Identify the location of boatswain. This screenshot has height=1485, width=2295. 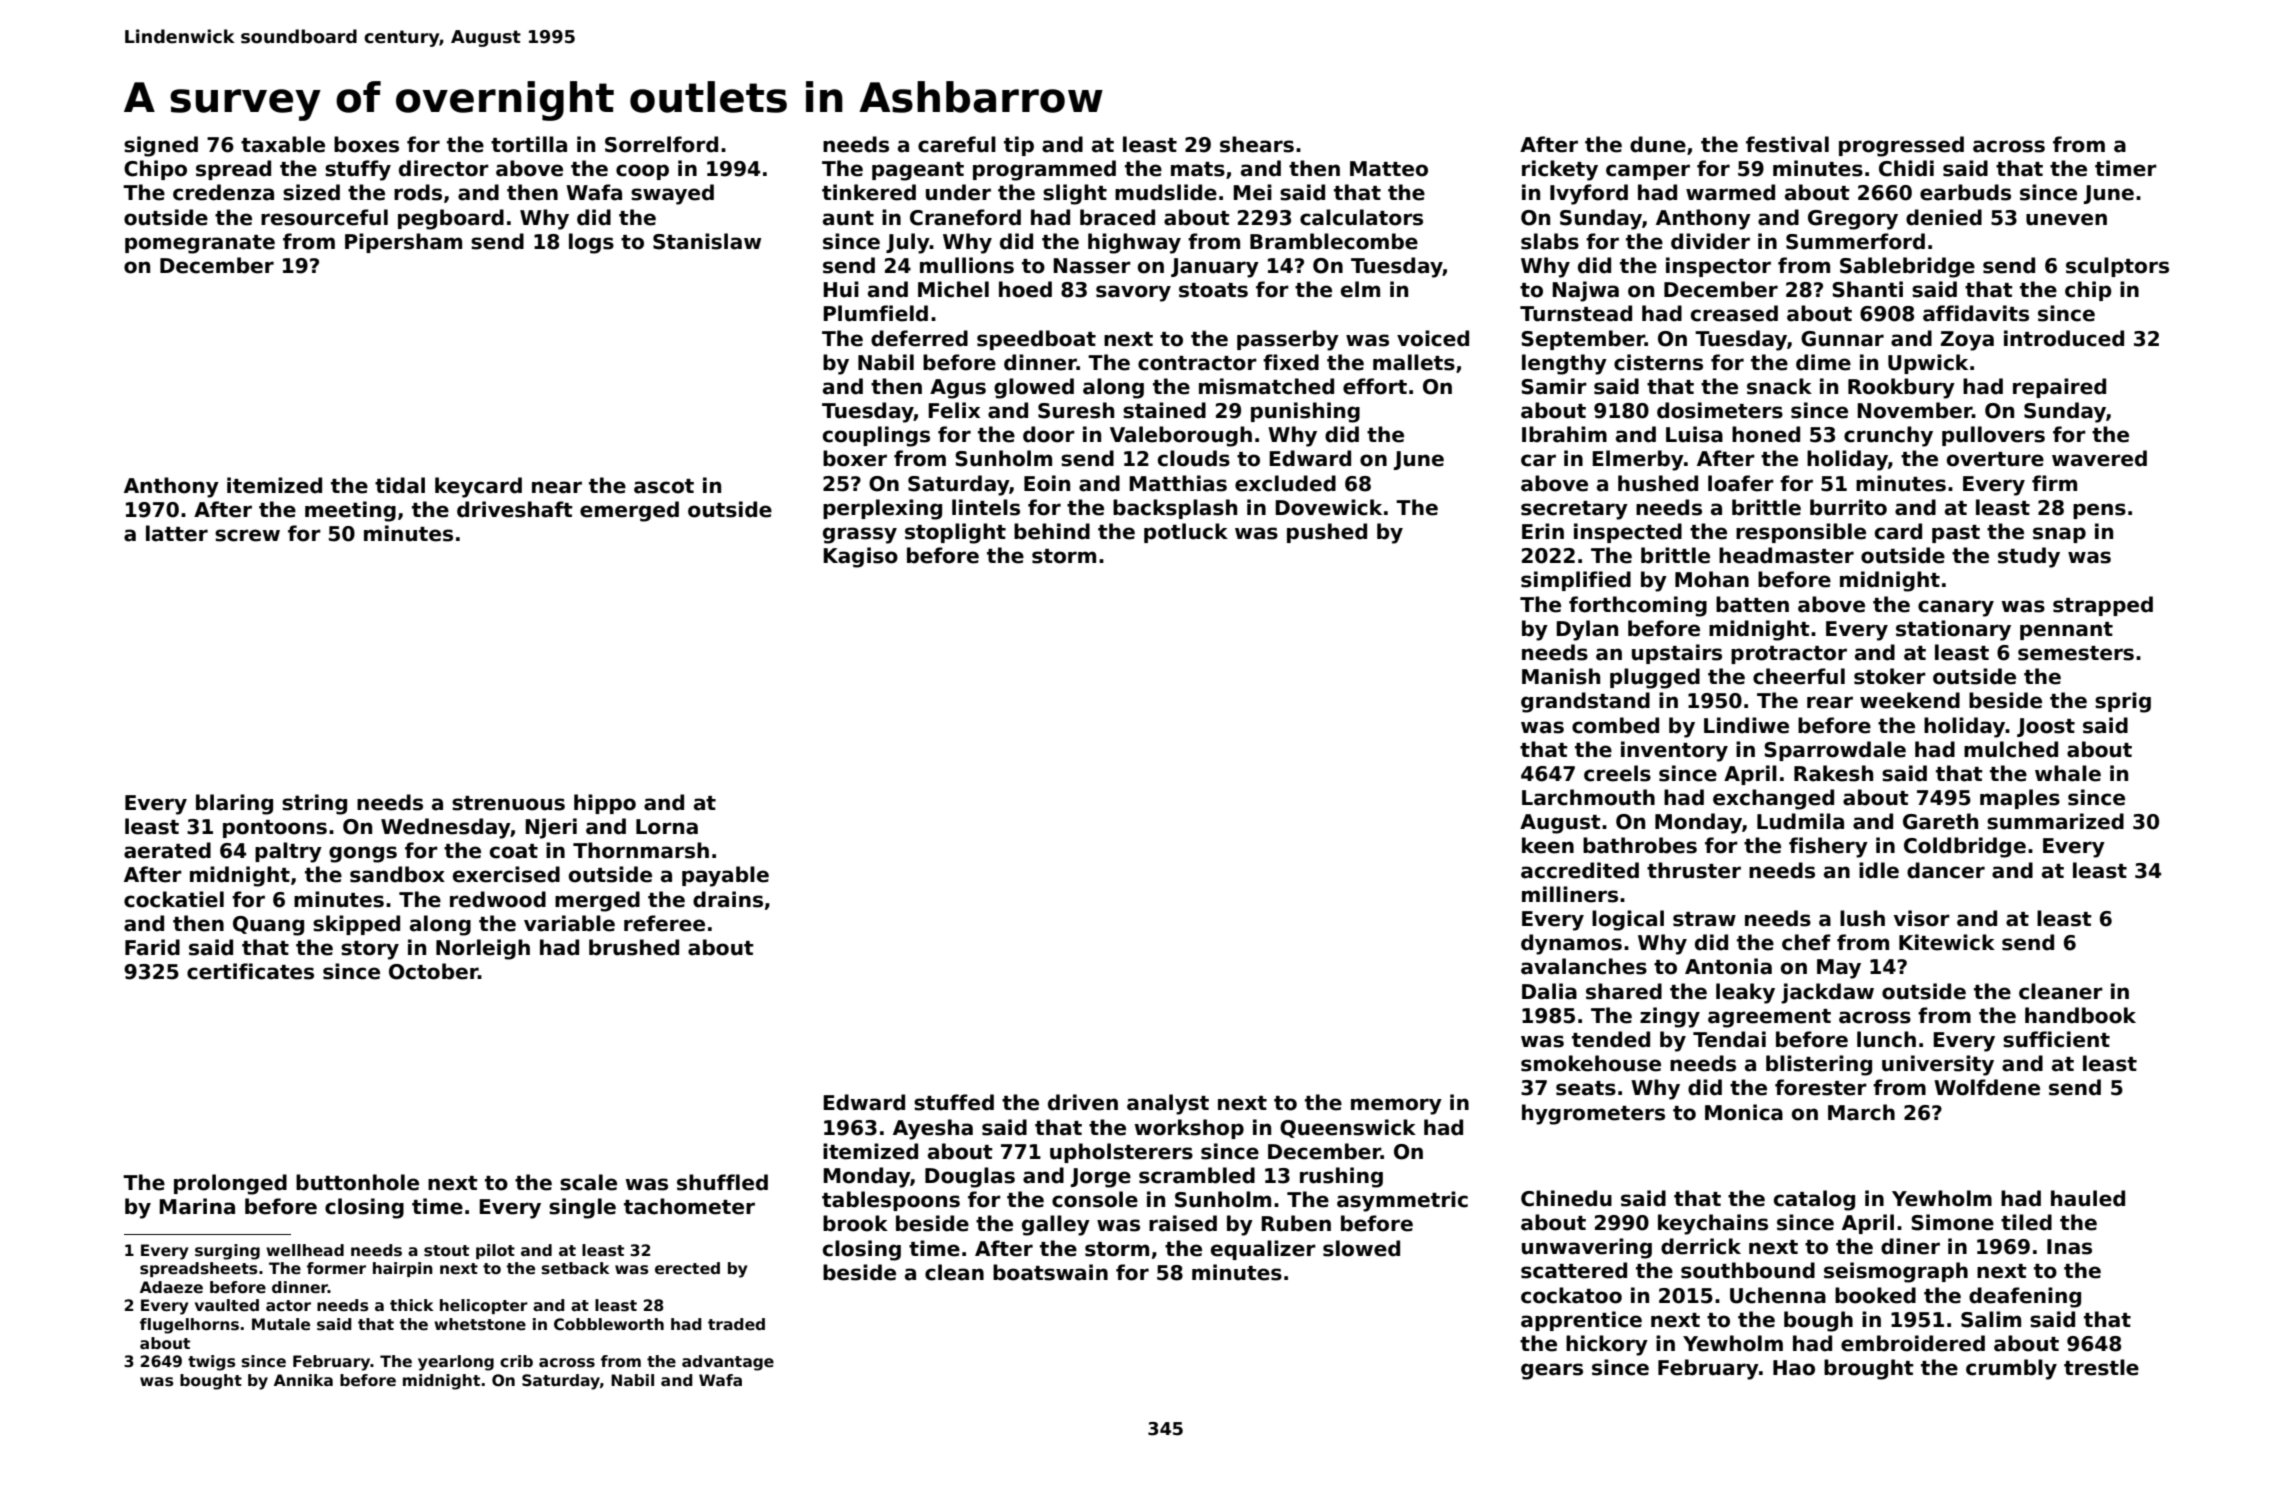
(1050, 1272).
